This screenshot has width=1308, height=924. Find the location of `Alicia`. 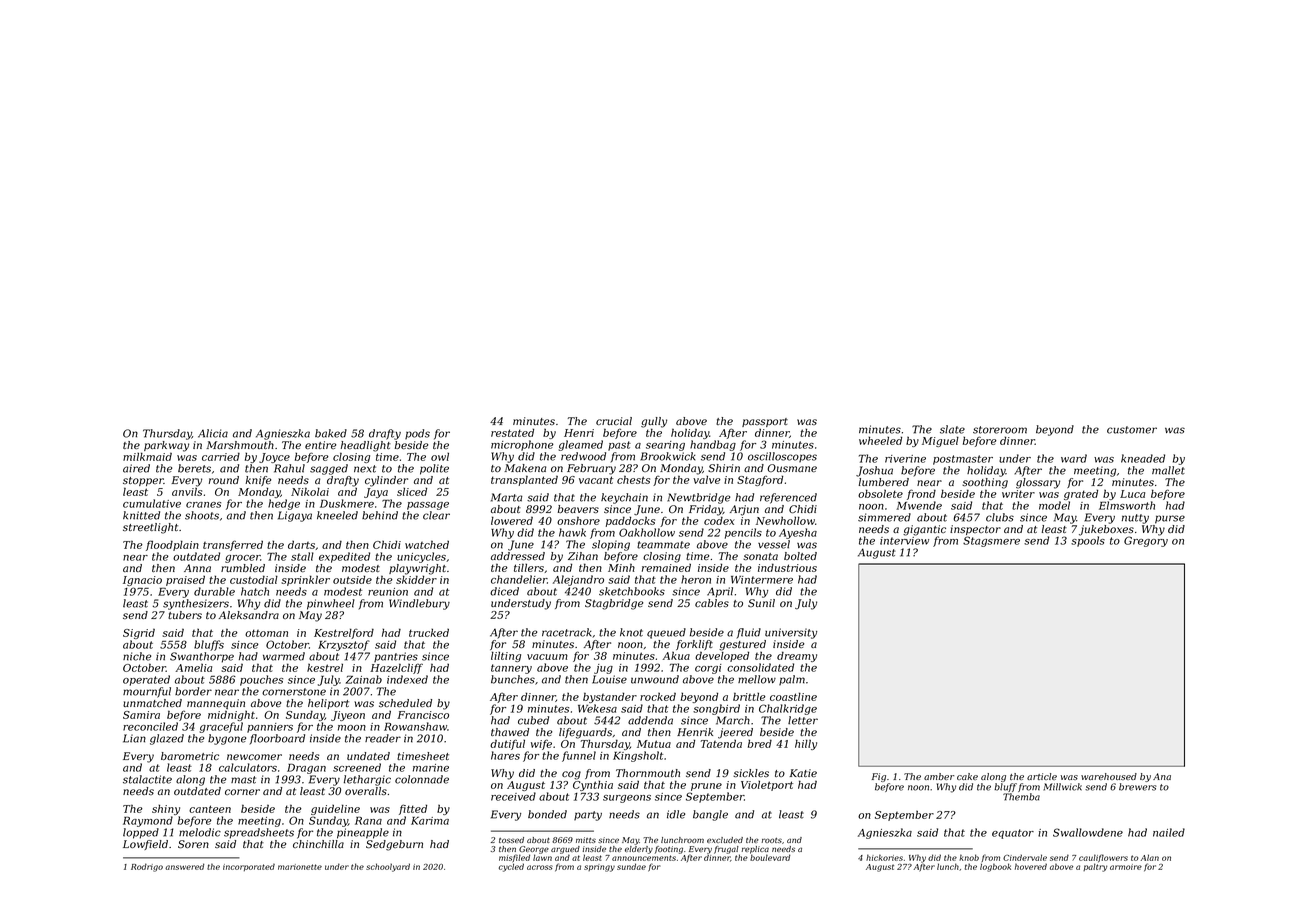

Alicia is located at coordinates (213, 433).
